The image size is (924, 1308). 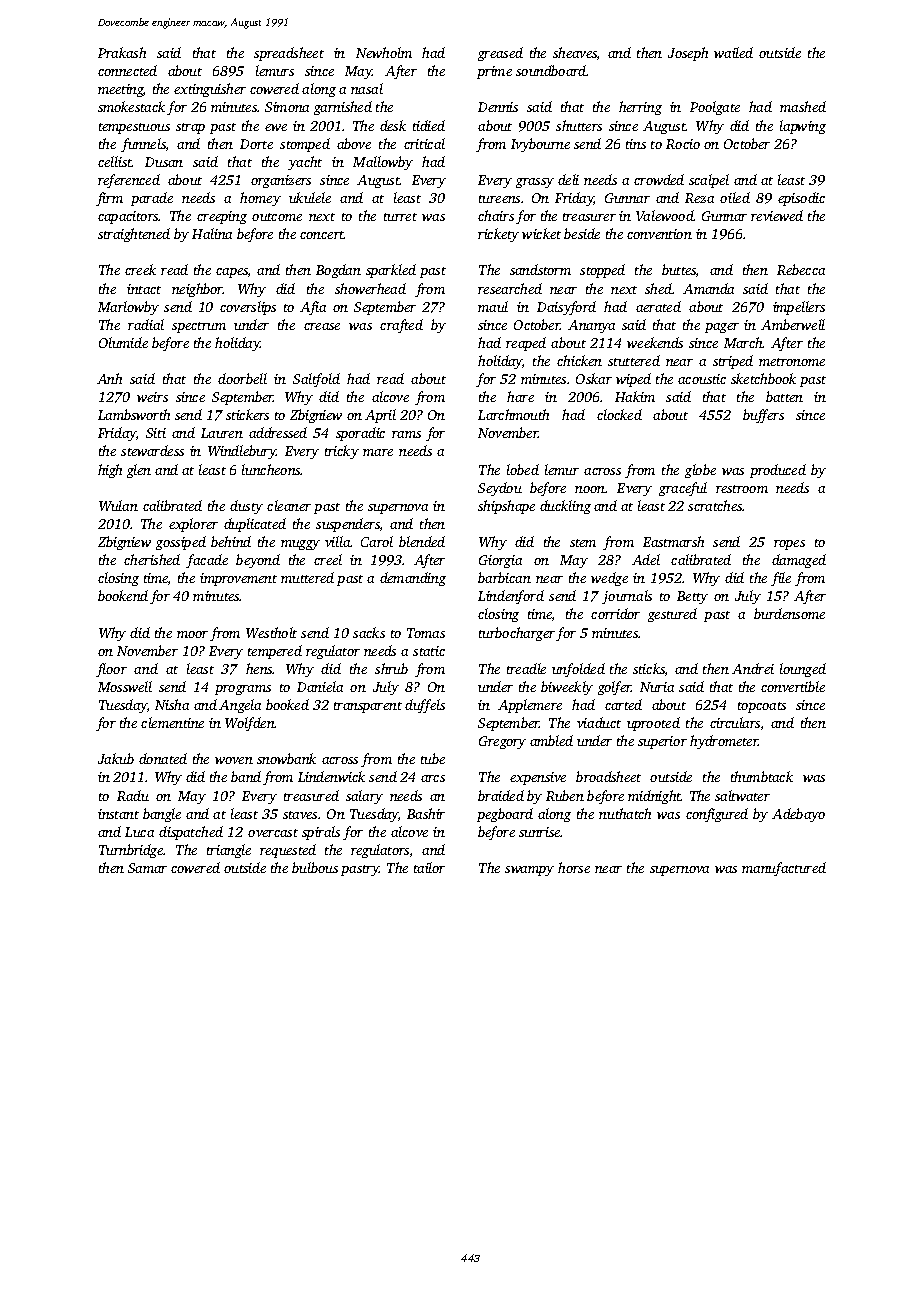 What do you see at coordinates (123, 595) in the image?
I see `bookend` at bounding box center [123, 595].
